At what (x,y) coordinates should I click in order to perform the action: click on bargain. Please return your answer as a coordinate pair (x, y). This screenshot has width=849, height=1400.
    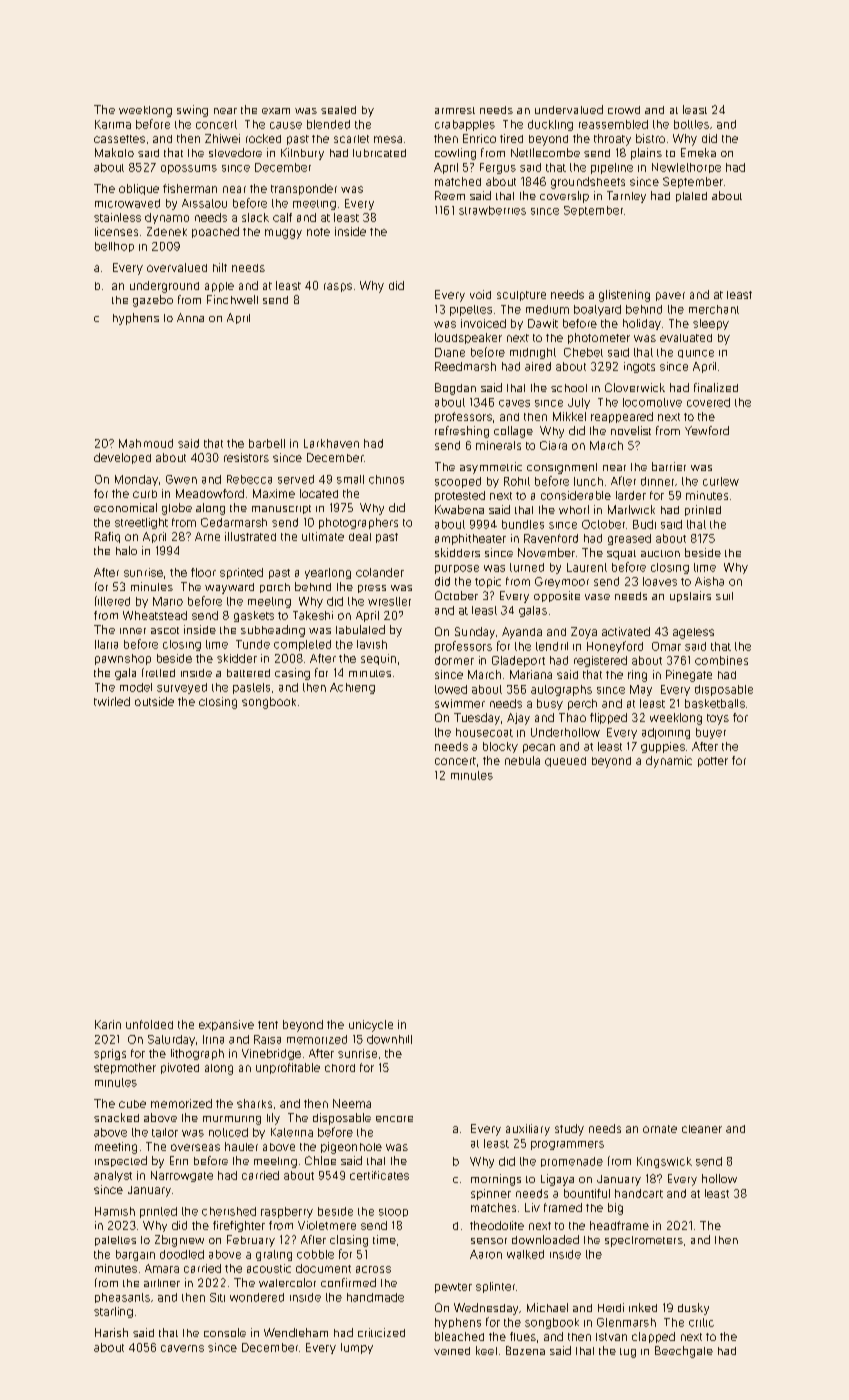
    Looking at the image, I should click on (135, 1255).
